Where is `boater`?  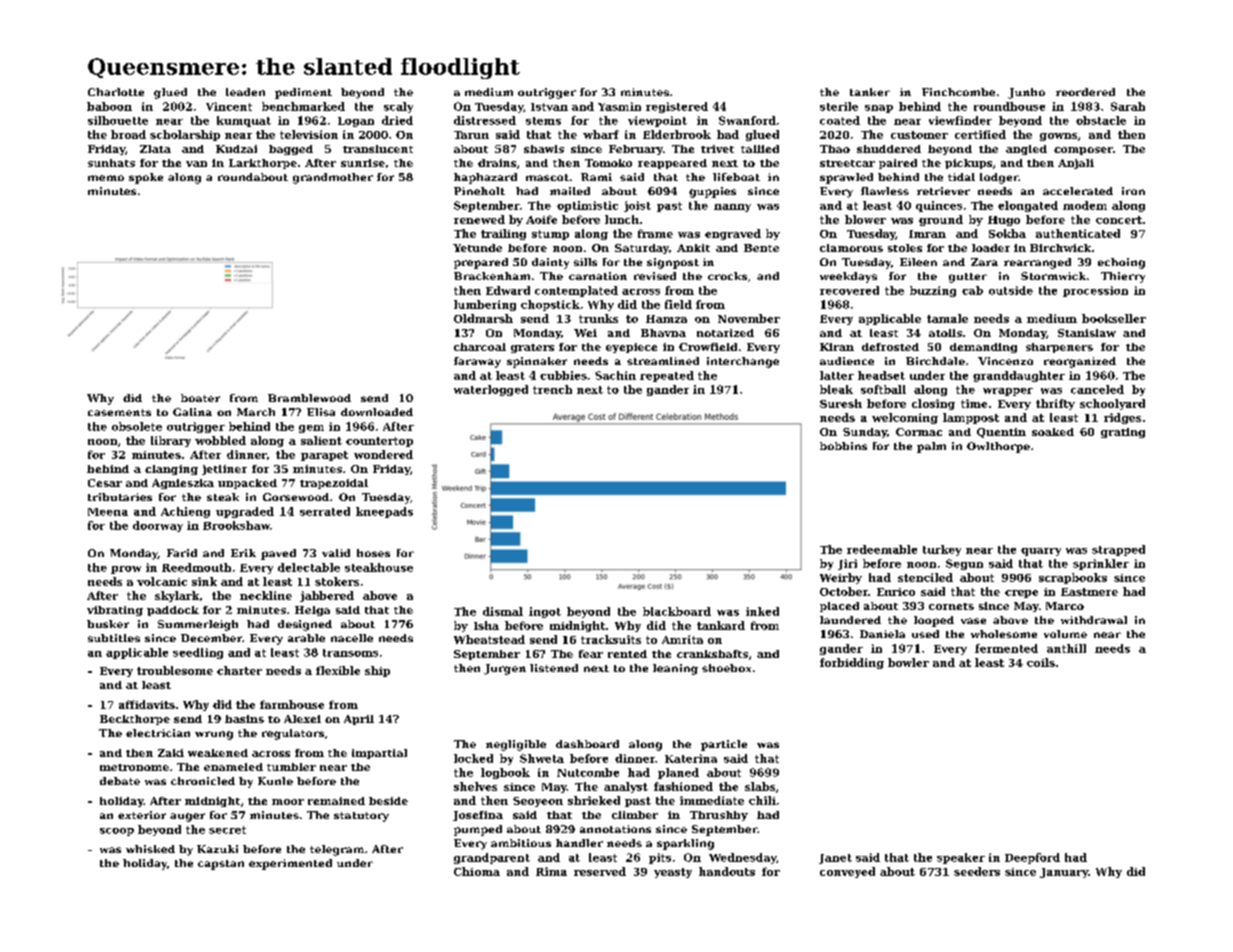 boater is located at coordinates (200, 398).
